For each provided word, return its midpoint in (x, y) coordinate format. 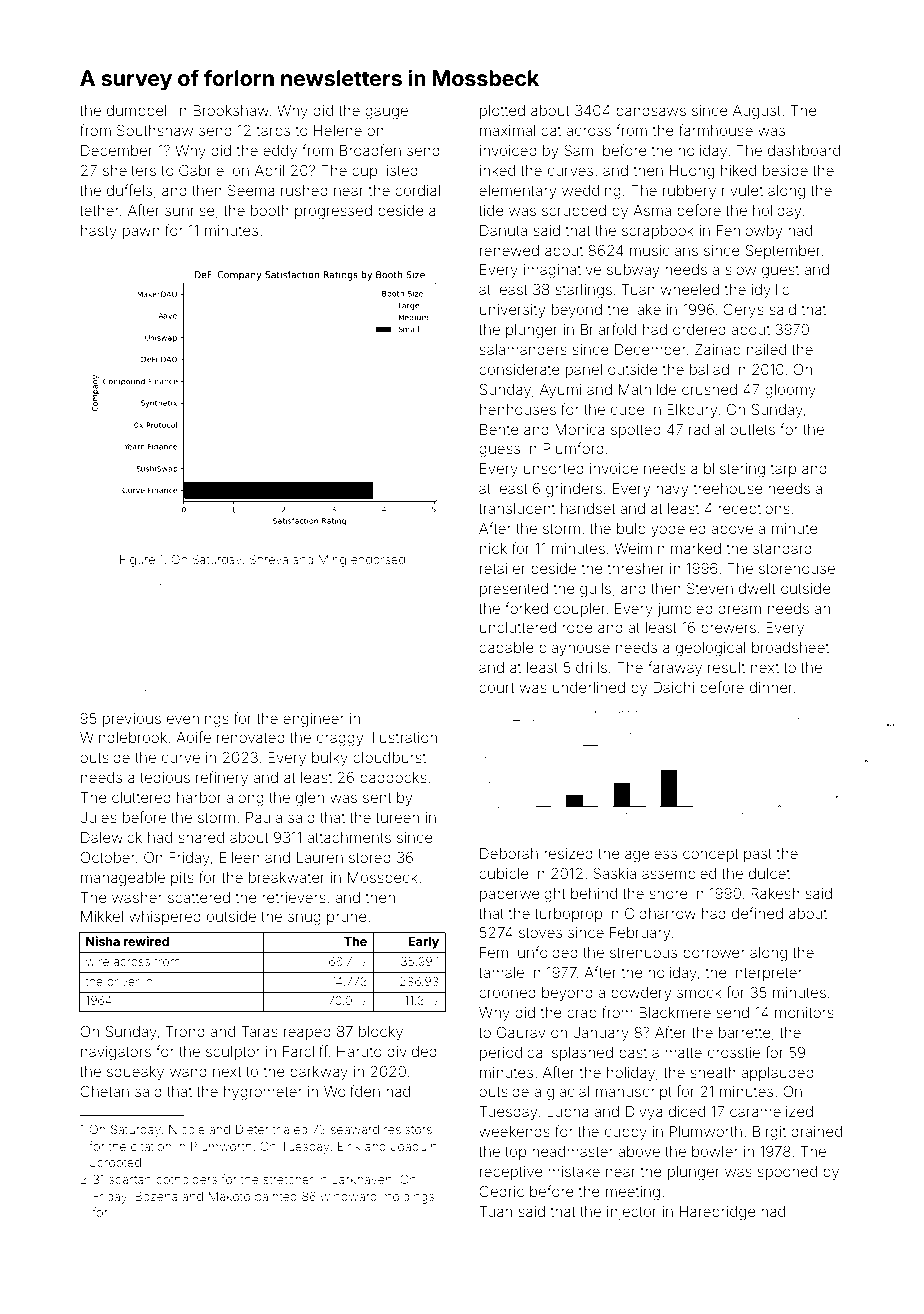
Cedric (501, 1191)
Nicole (187, 1129)
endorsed (378, 559)
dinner (771, 687)
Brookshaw (231, 110)
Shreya (268, 560)
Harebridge (718, 1213)
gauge (386, 113)
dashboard (804, 150)
